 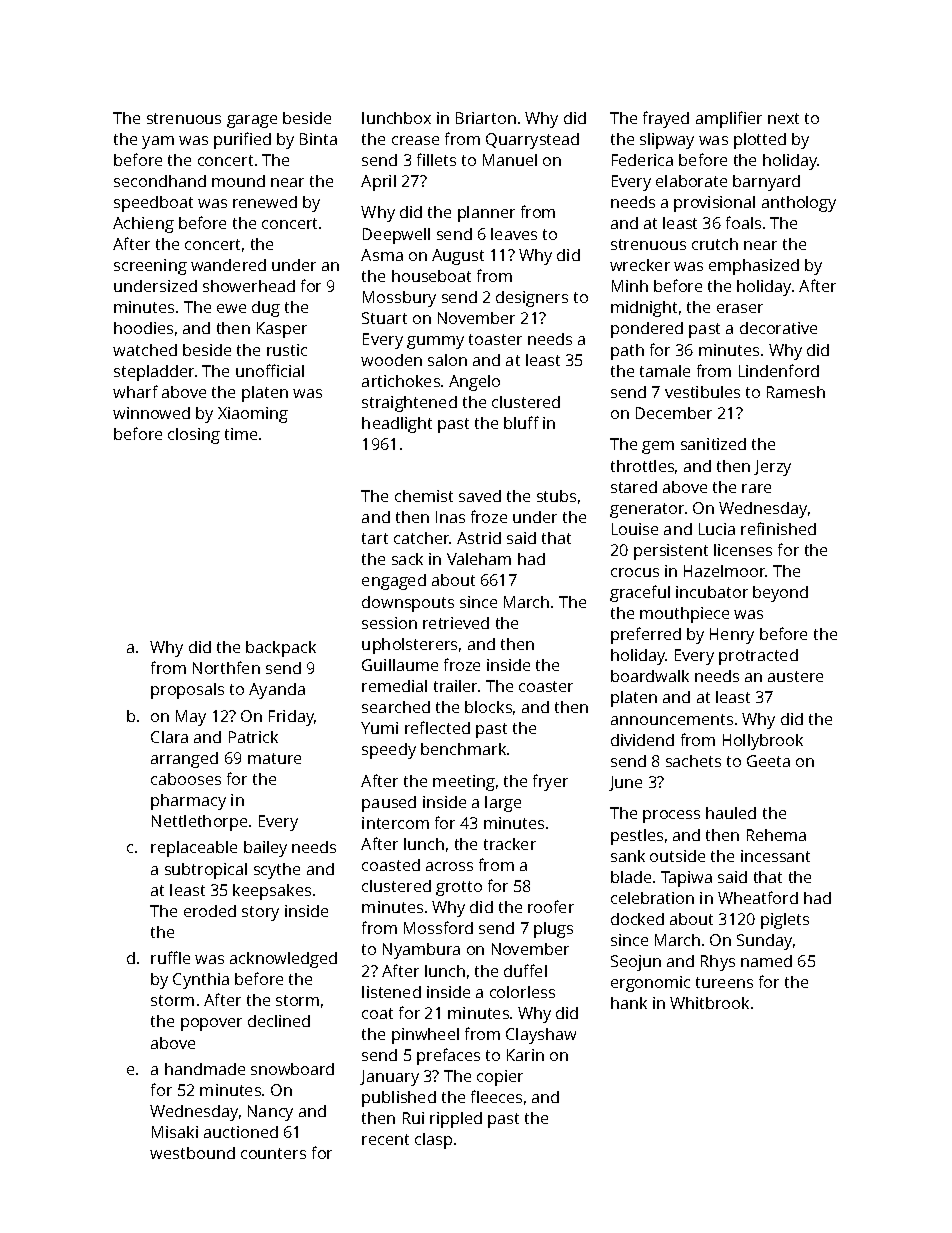 What do you see at coordinates (754, 267) in the screenshot?
I see `emphasized` at bounding box center [754, 267].
